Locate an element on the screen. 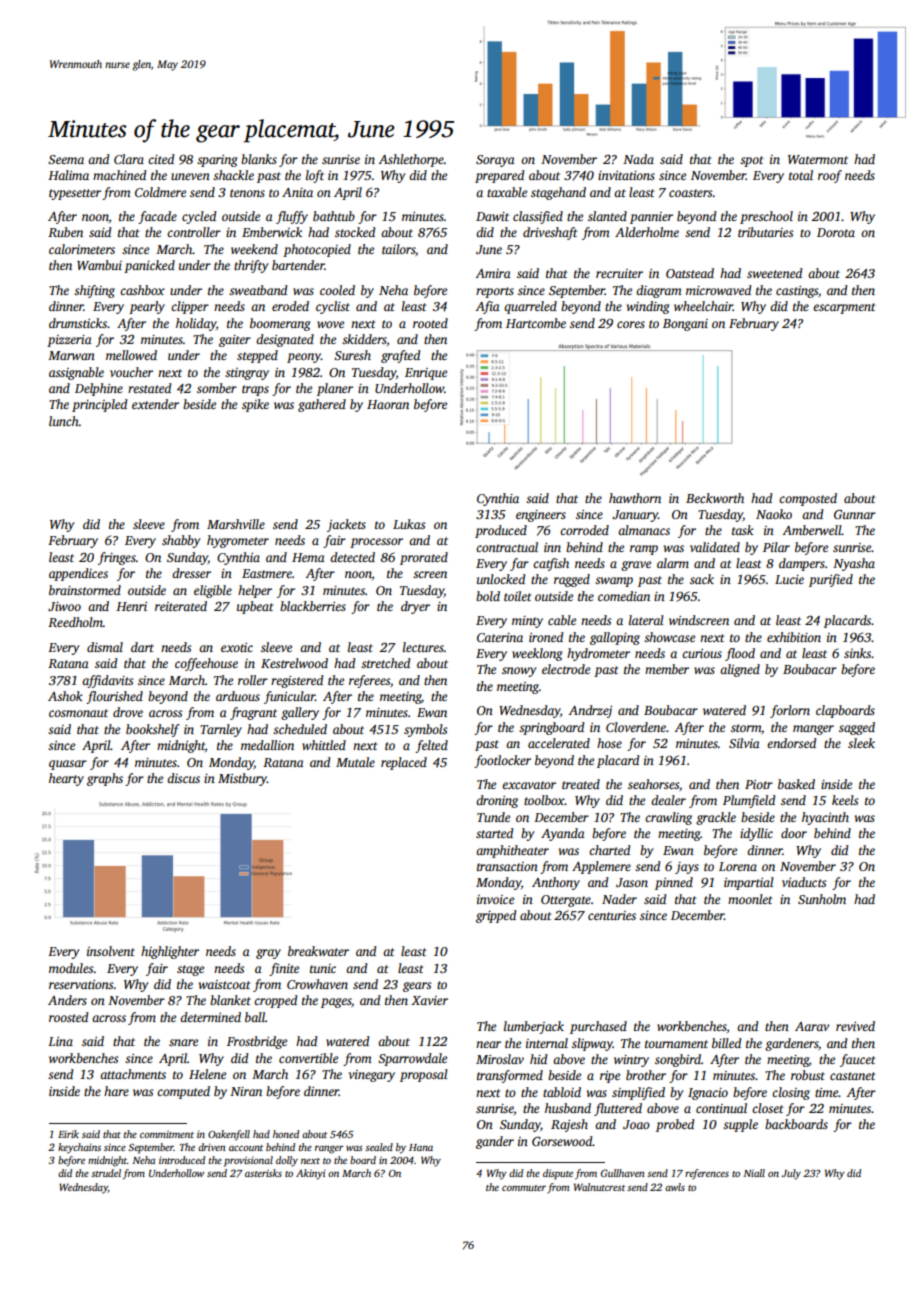  Soraya is located at coordinates (495, 161).
